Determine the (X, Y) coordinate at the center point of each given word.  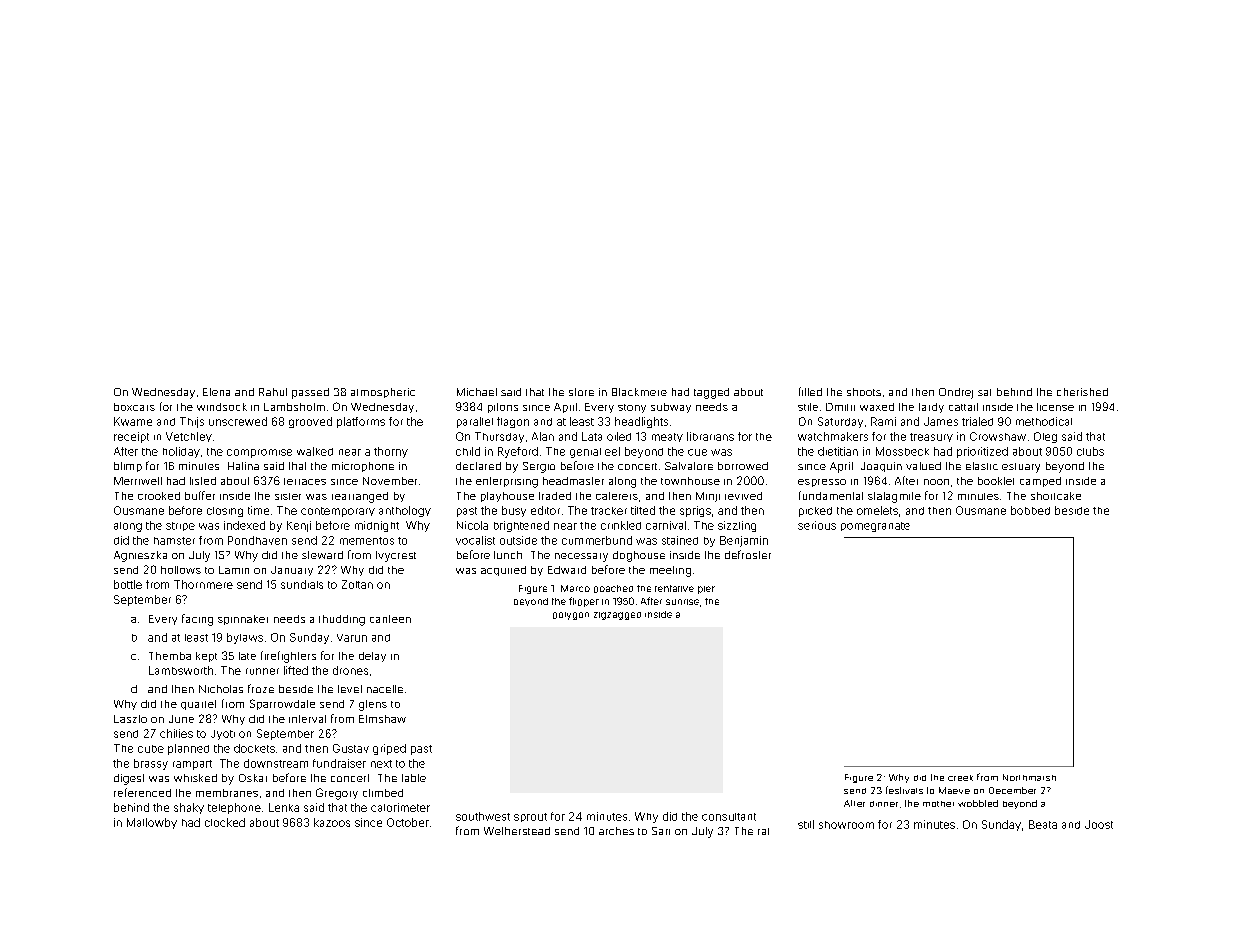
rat (763, 831)
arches (616, 831)
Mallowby (152, 823)
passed (310, 393)
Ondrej (956, 393)
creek (960, 778)
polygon (571, 616)
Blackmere (639, 392)
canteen (390, 619)
